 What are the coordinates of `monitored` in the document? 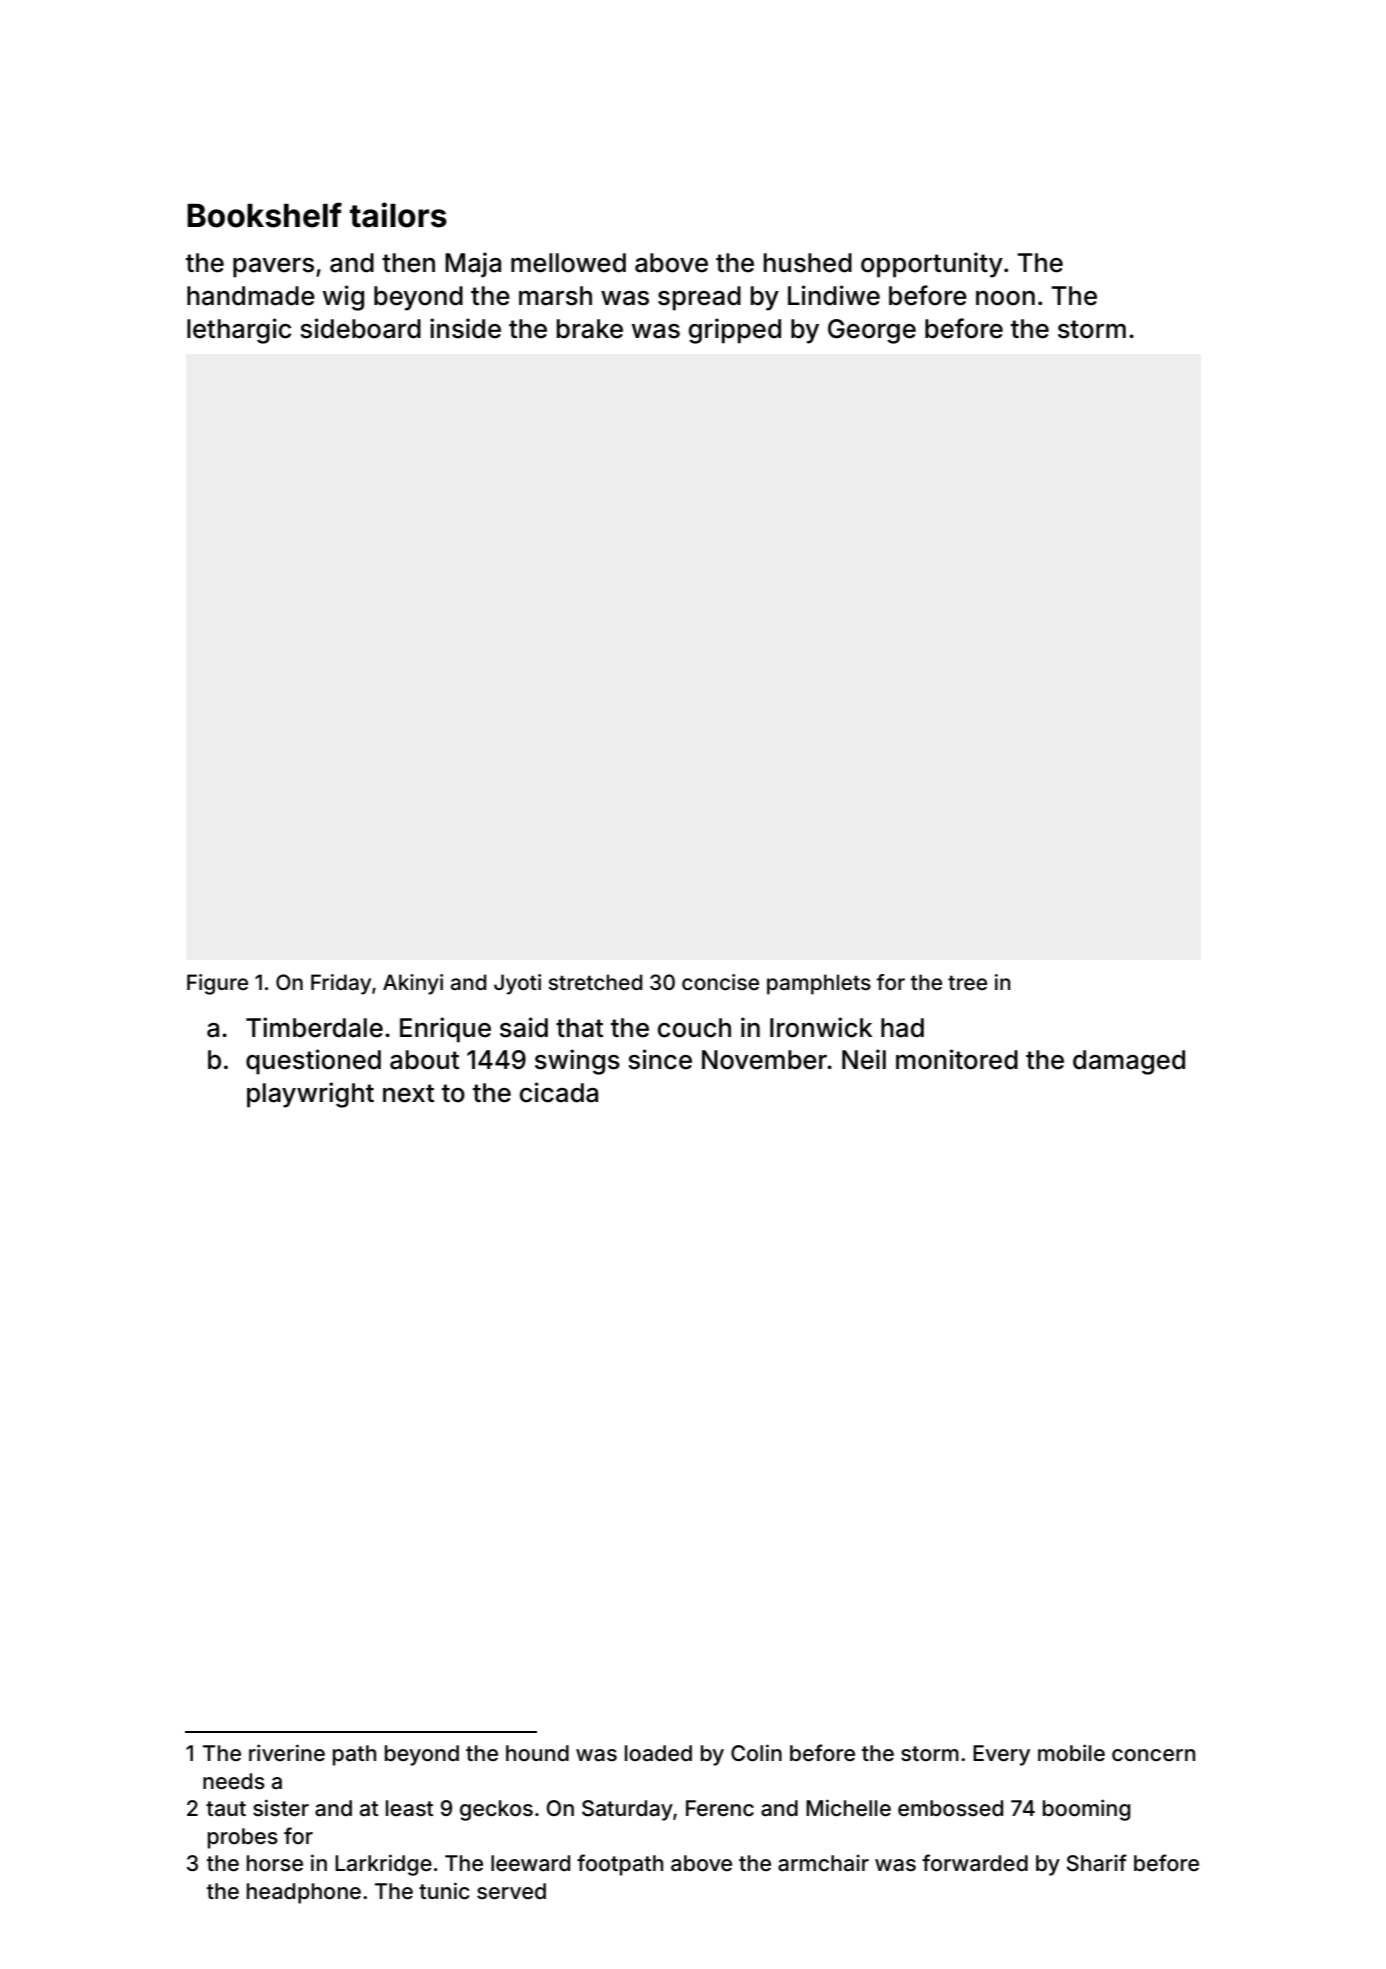 It's located at (957, 1059).
